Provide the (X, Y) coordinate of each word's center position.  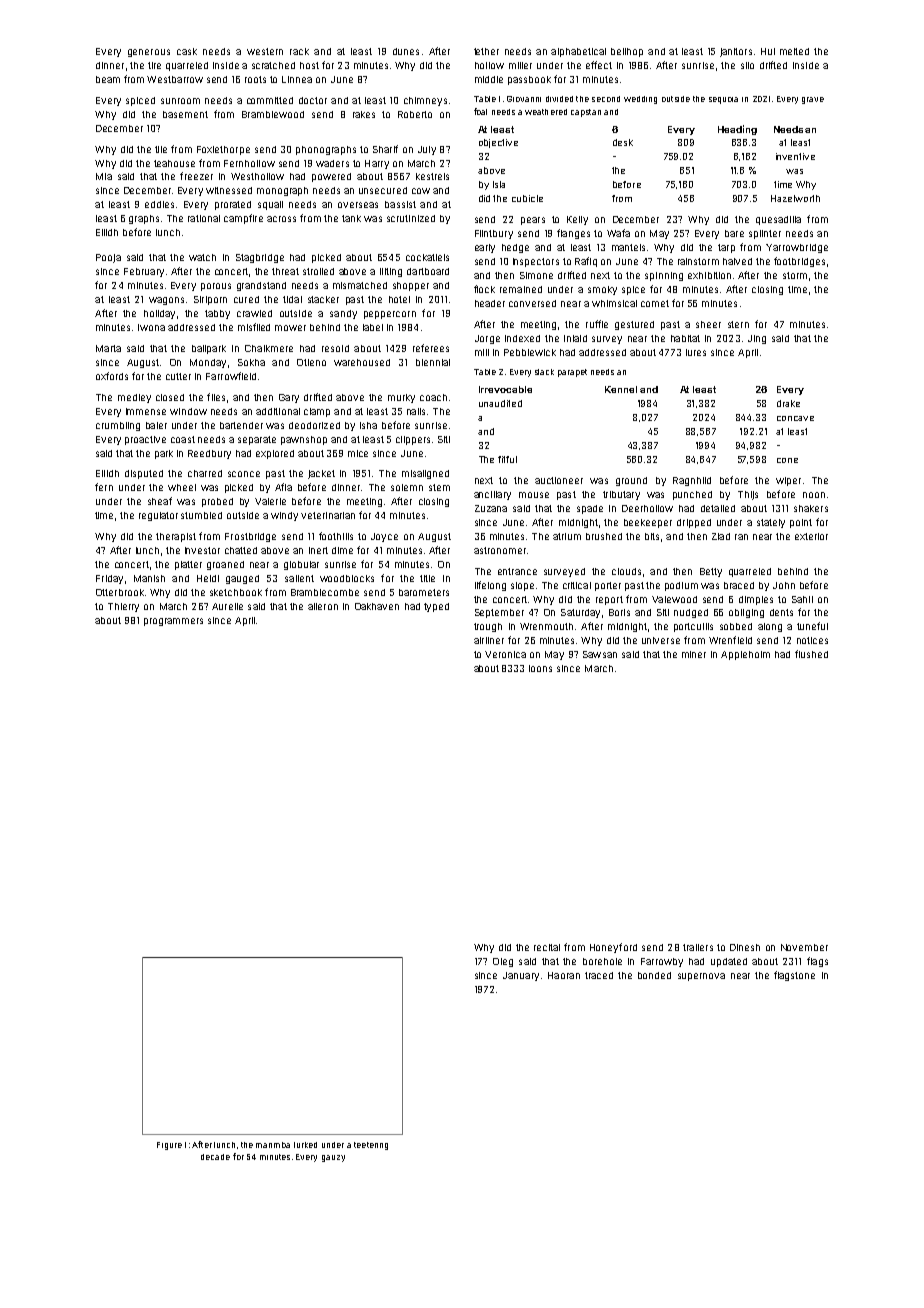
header (490, 303)
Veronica (505, 654)
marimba (273, 1145)
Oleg (503, 962)
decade (215, 1157)
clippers (413, 440)
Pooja (108, 258)
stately (771, 523)
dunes (406, 51)
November (804, 947)
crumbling (118, 426)
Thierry (123, 607)
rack (299, 51)
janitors (736, 52)
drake (788, 403)
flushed (811, 654)
